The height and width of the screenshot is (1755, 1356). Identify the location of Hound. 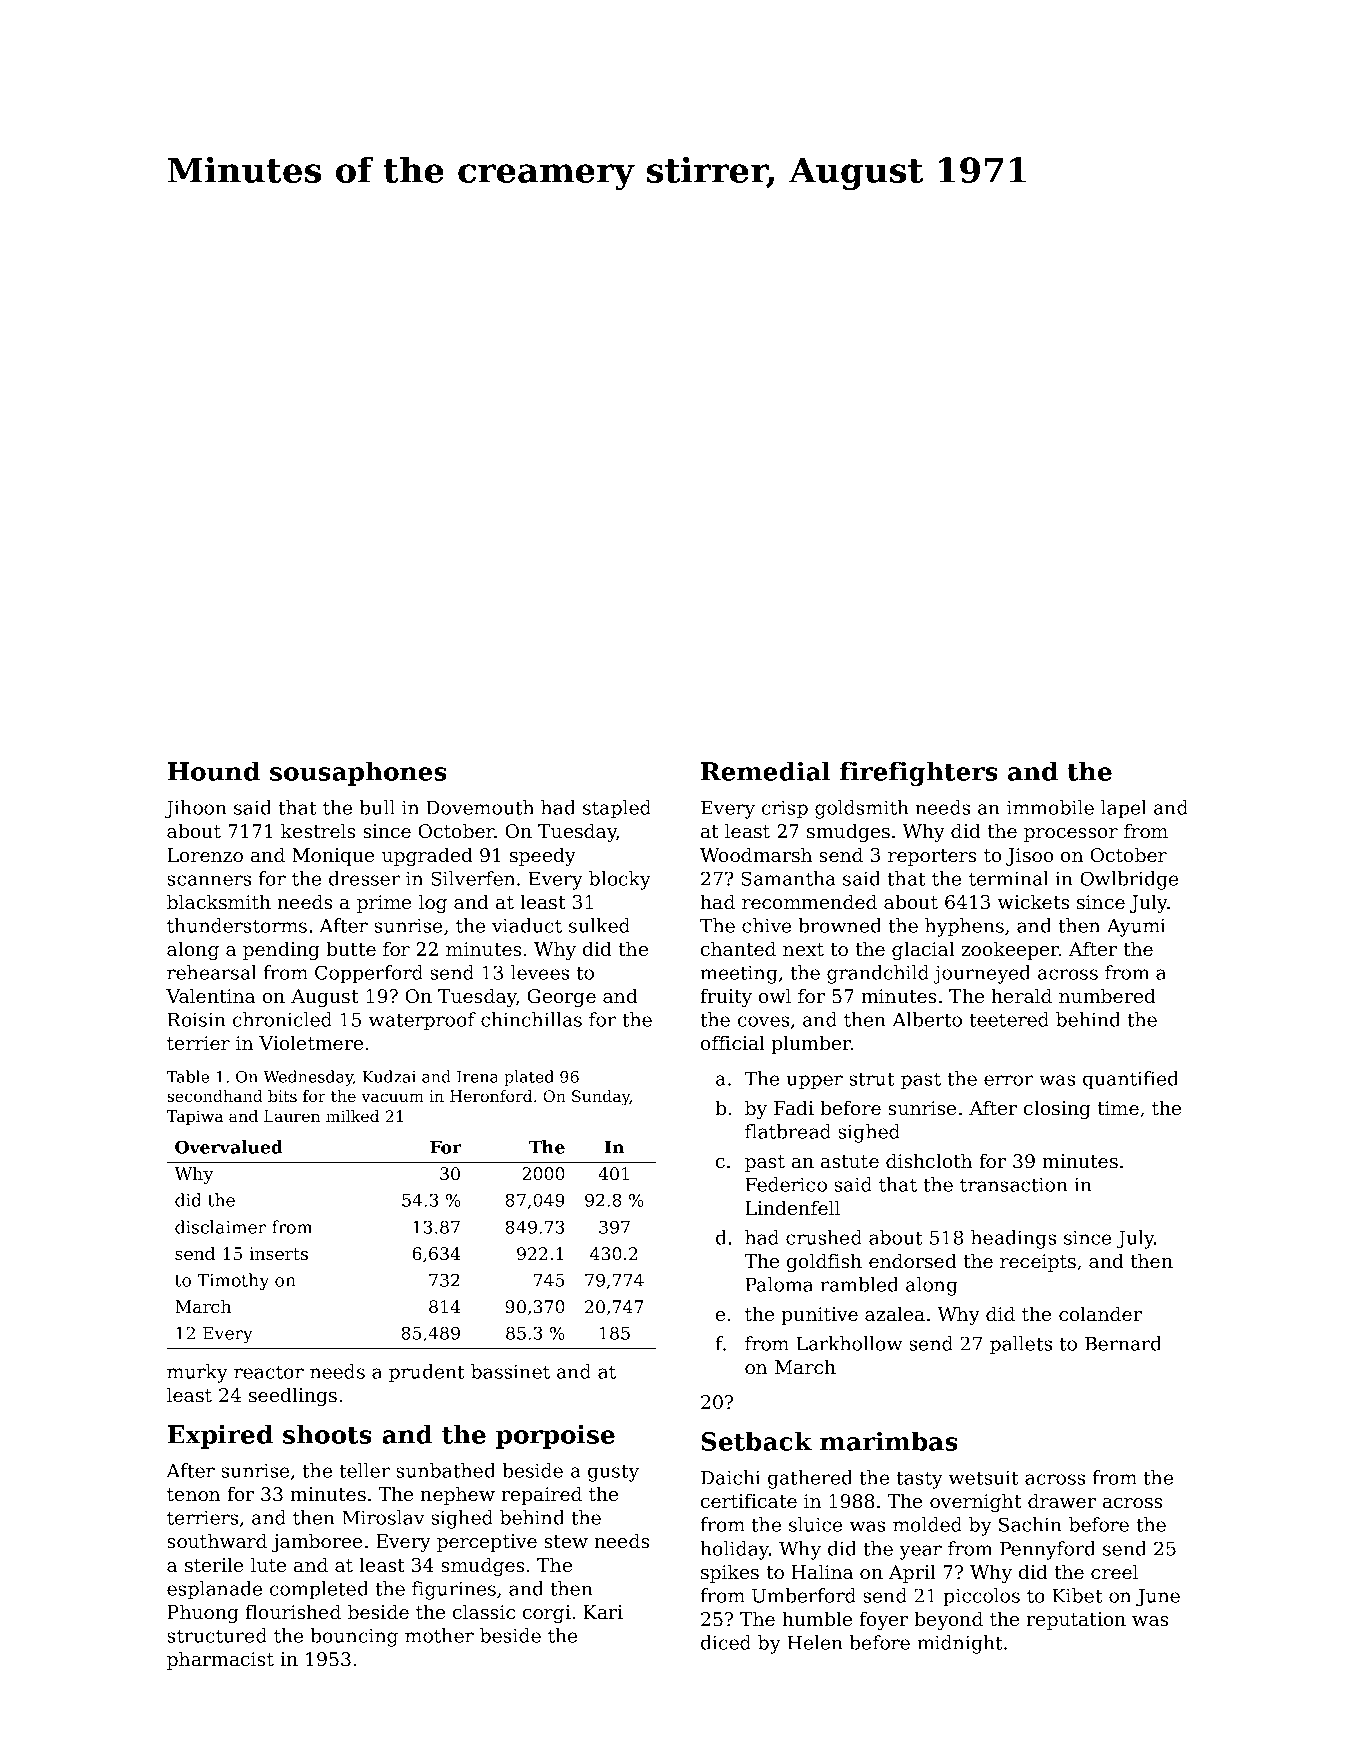
(213, 771).
